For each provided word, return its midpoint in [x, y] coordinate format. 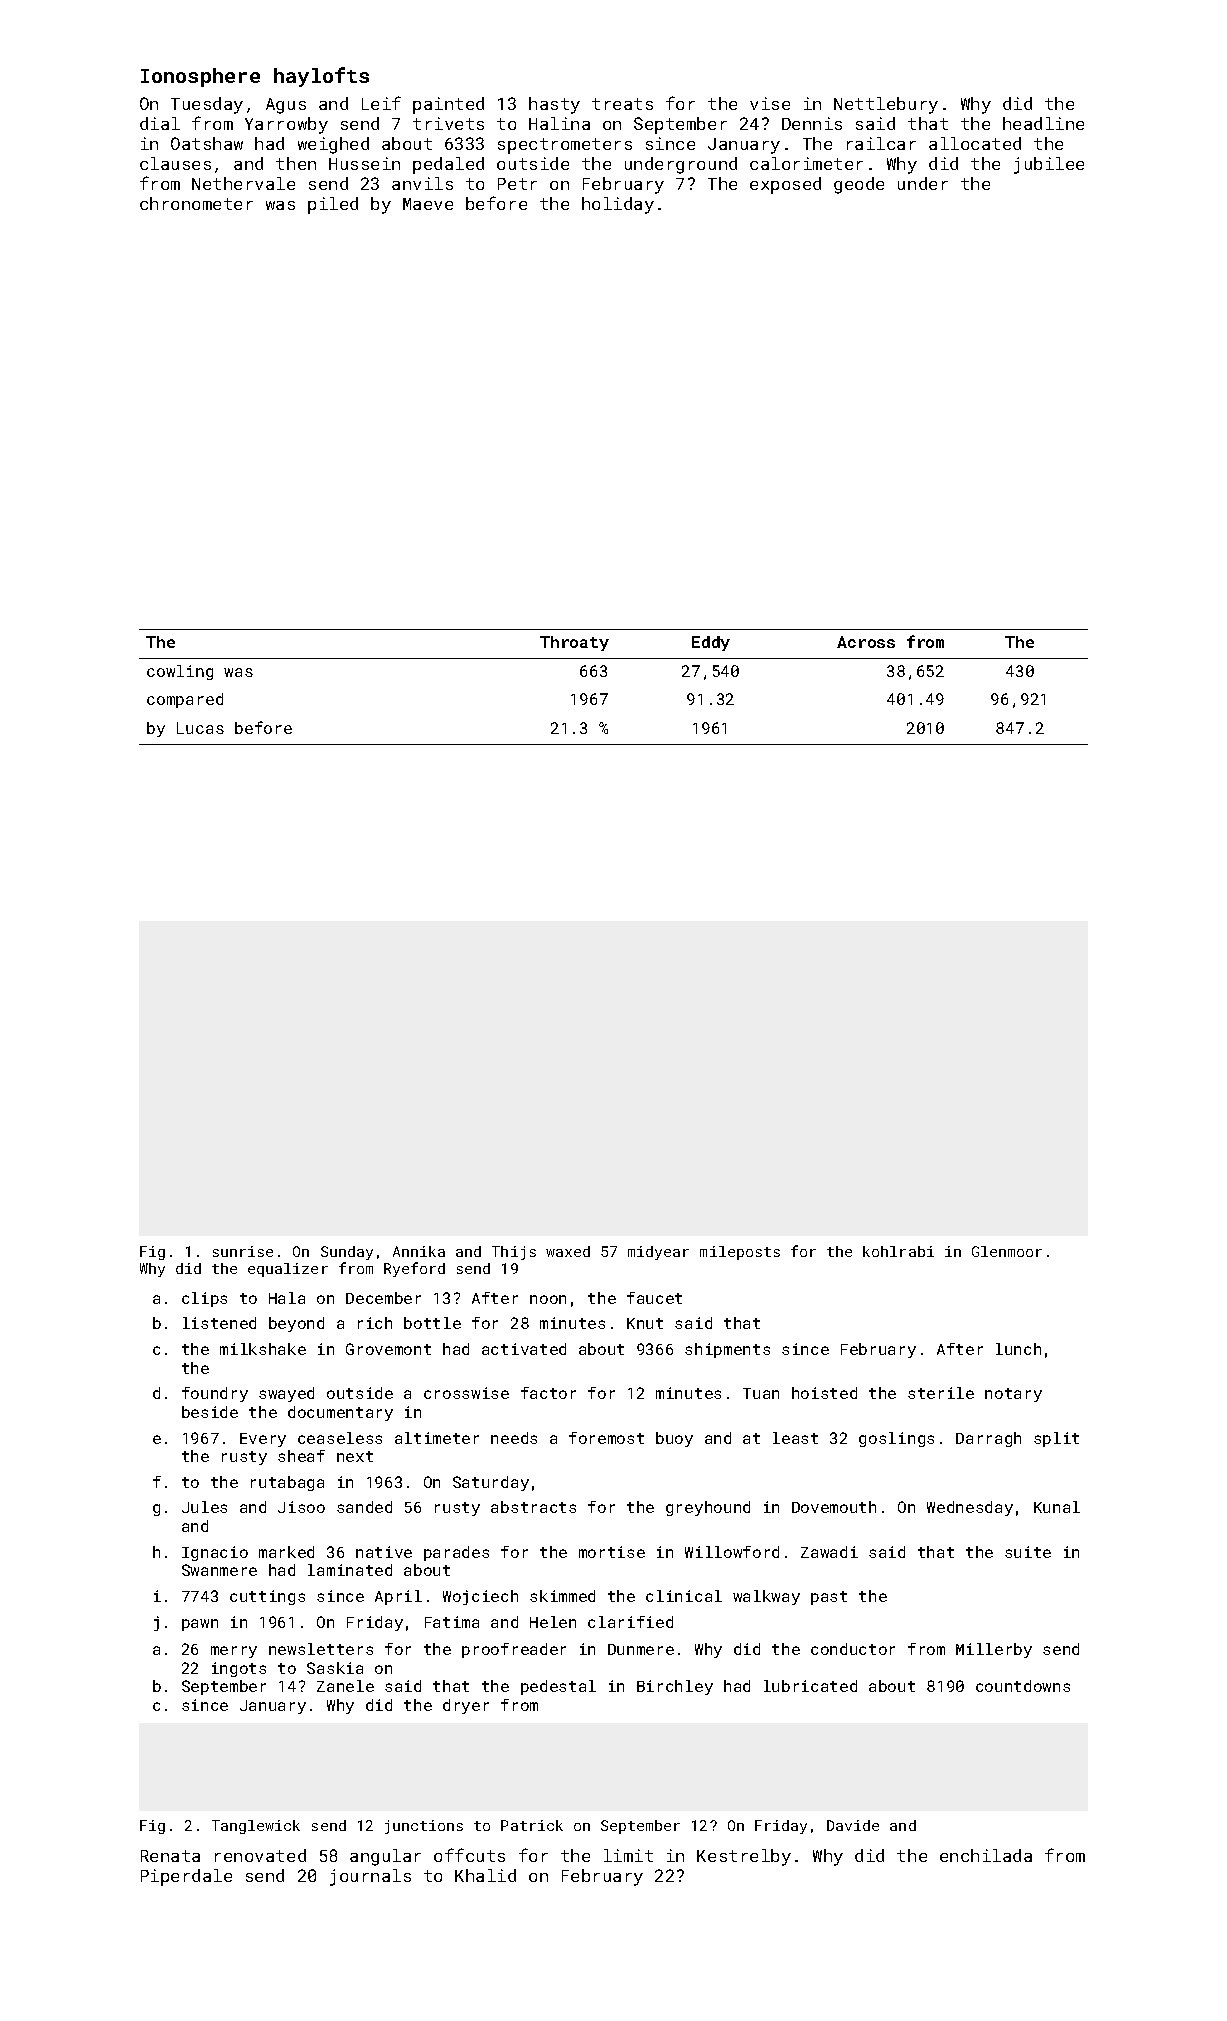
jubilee [1049, 165]
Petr [517, 184]
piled [333, 205]
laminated [350, 1570]
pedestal [558, 1687]
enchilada [986, 1855]
